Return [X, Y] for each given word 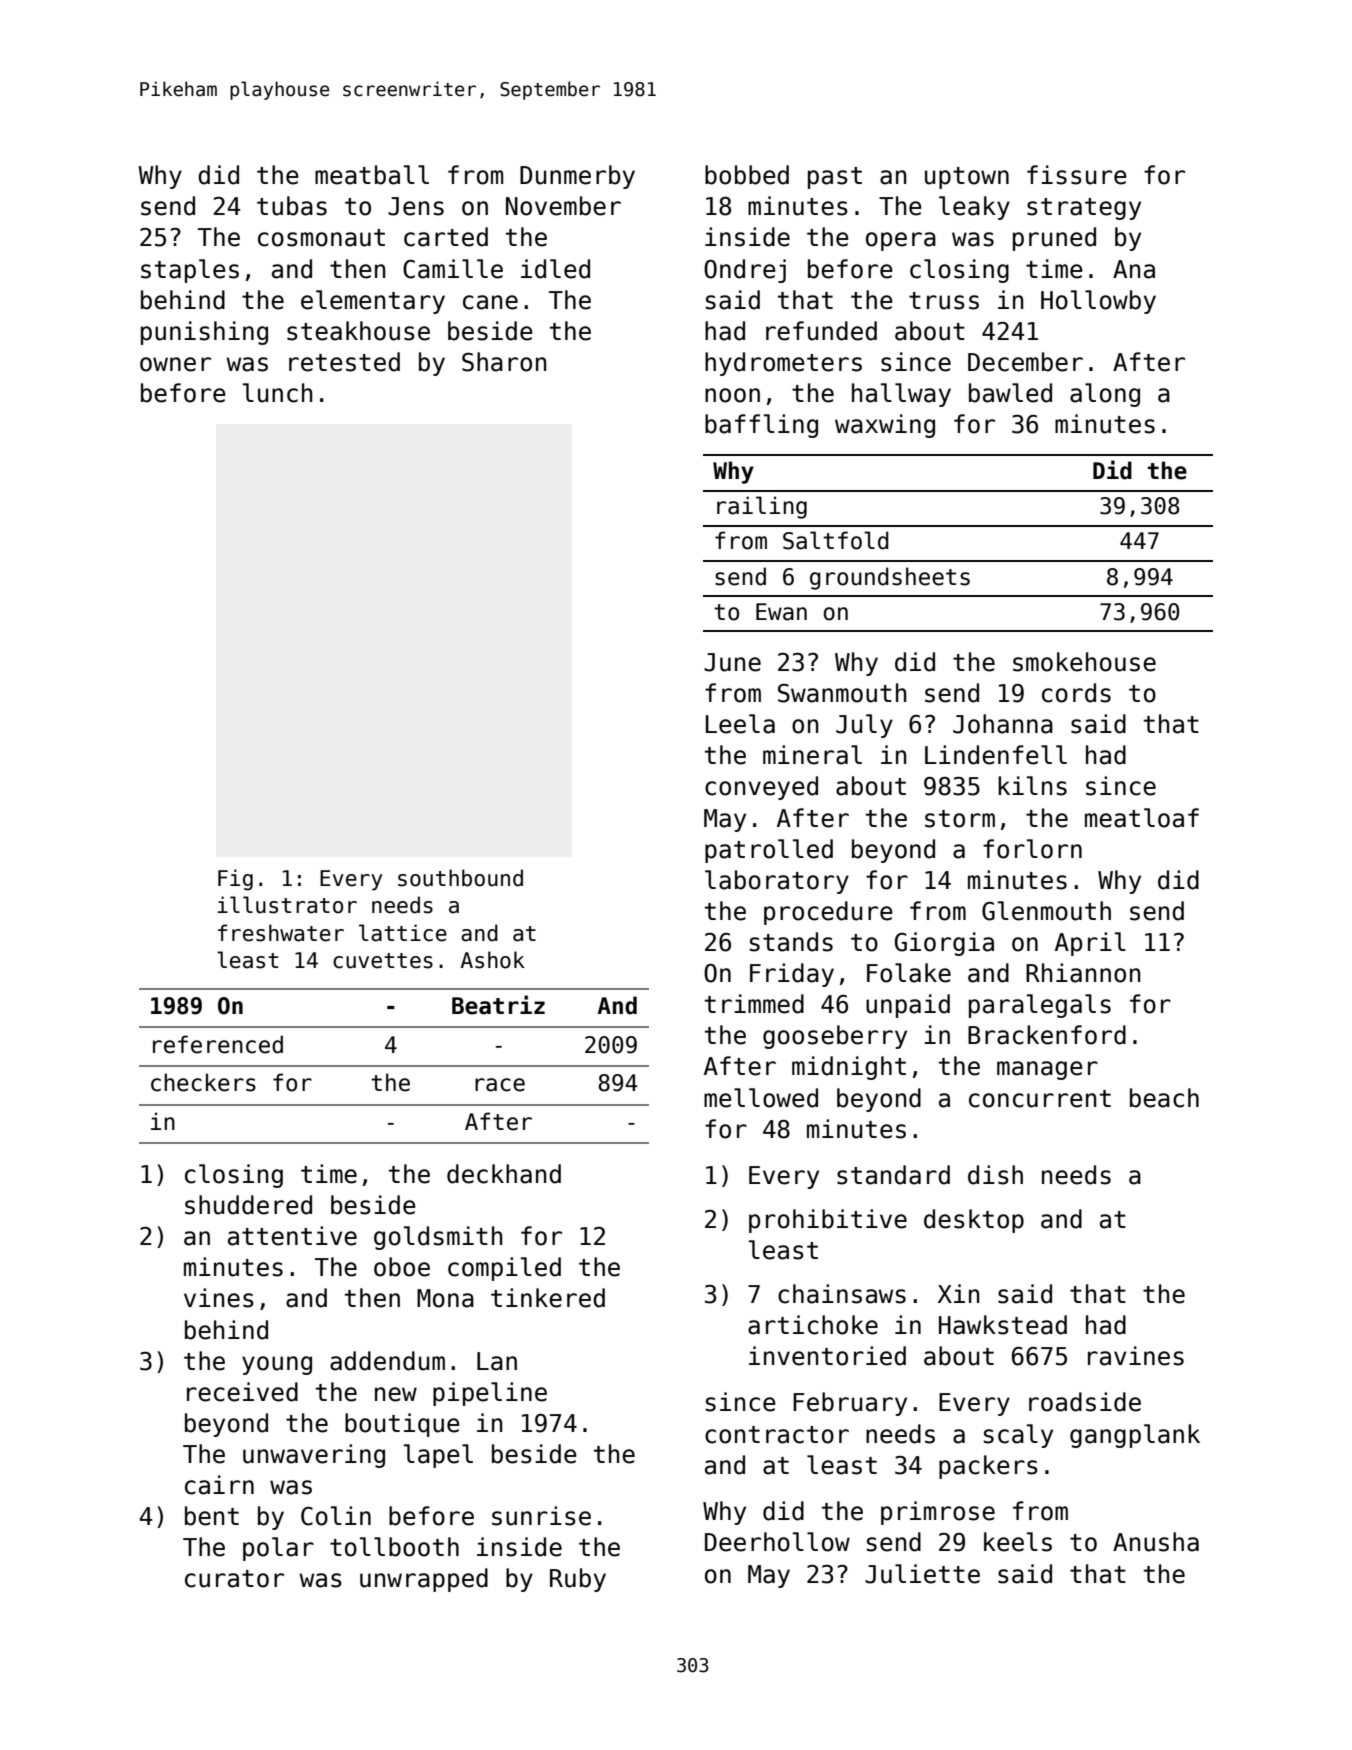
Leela [740, 724]
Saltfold [836, 540]
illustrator [287, 905]
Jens [416, 206]
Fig [235, 880]
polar [278, 1549]
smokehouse [1084, 662]
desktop [974, 1221]
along [1105, 395]
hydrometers [783, 364]
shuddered [248, 1205]
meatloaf [1142, 818]
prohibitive [828, 1221]
